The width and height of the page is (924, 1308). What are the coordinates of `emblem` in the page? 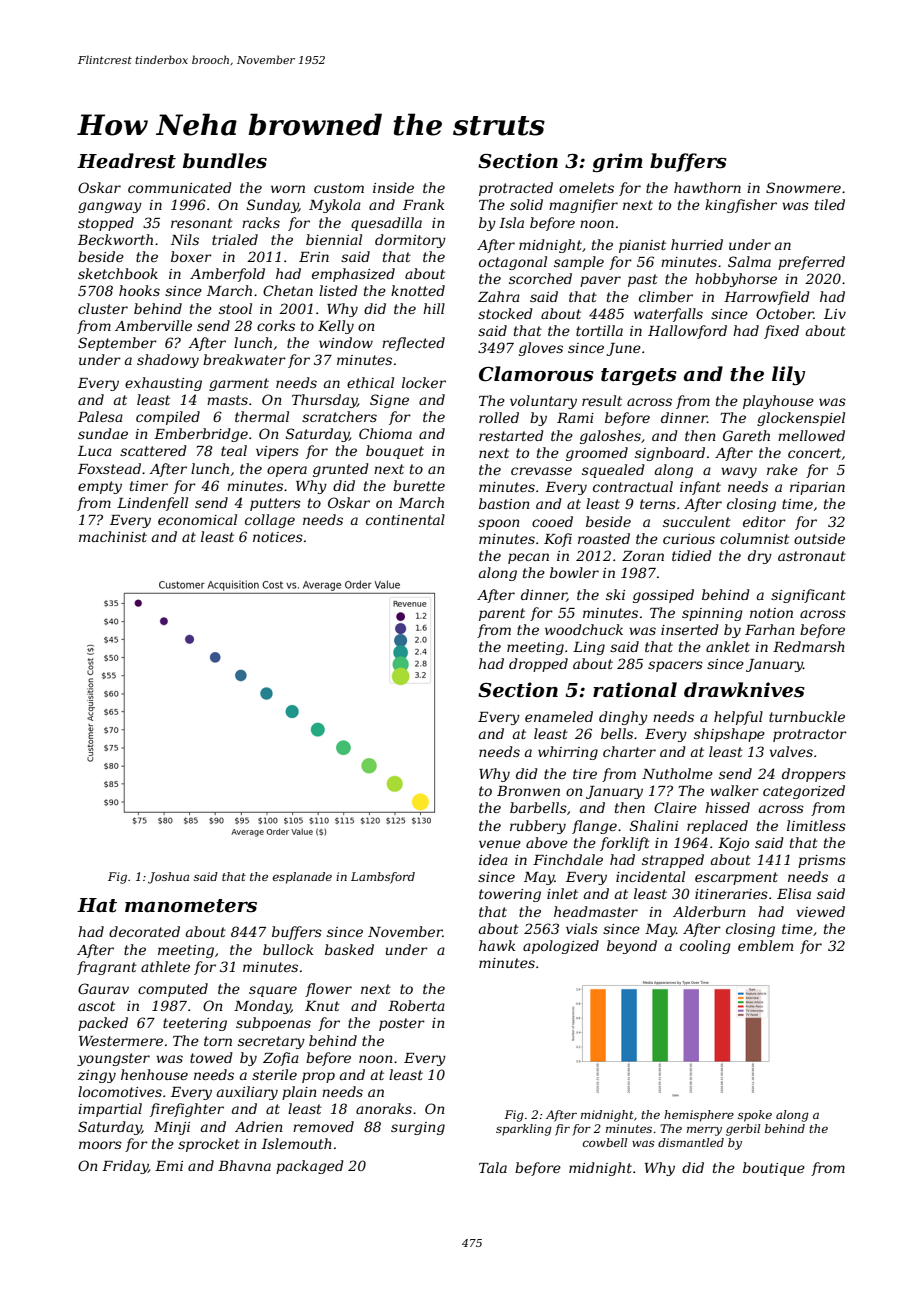 It's located at (765, 945).
